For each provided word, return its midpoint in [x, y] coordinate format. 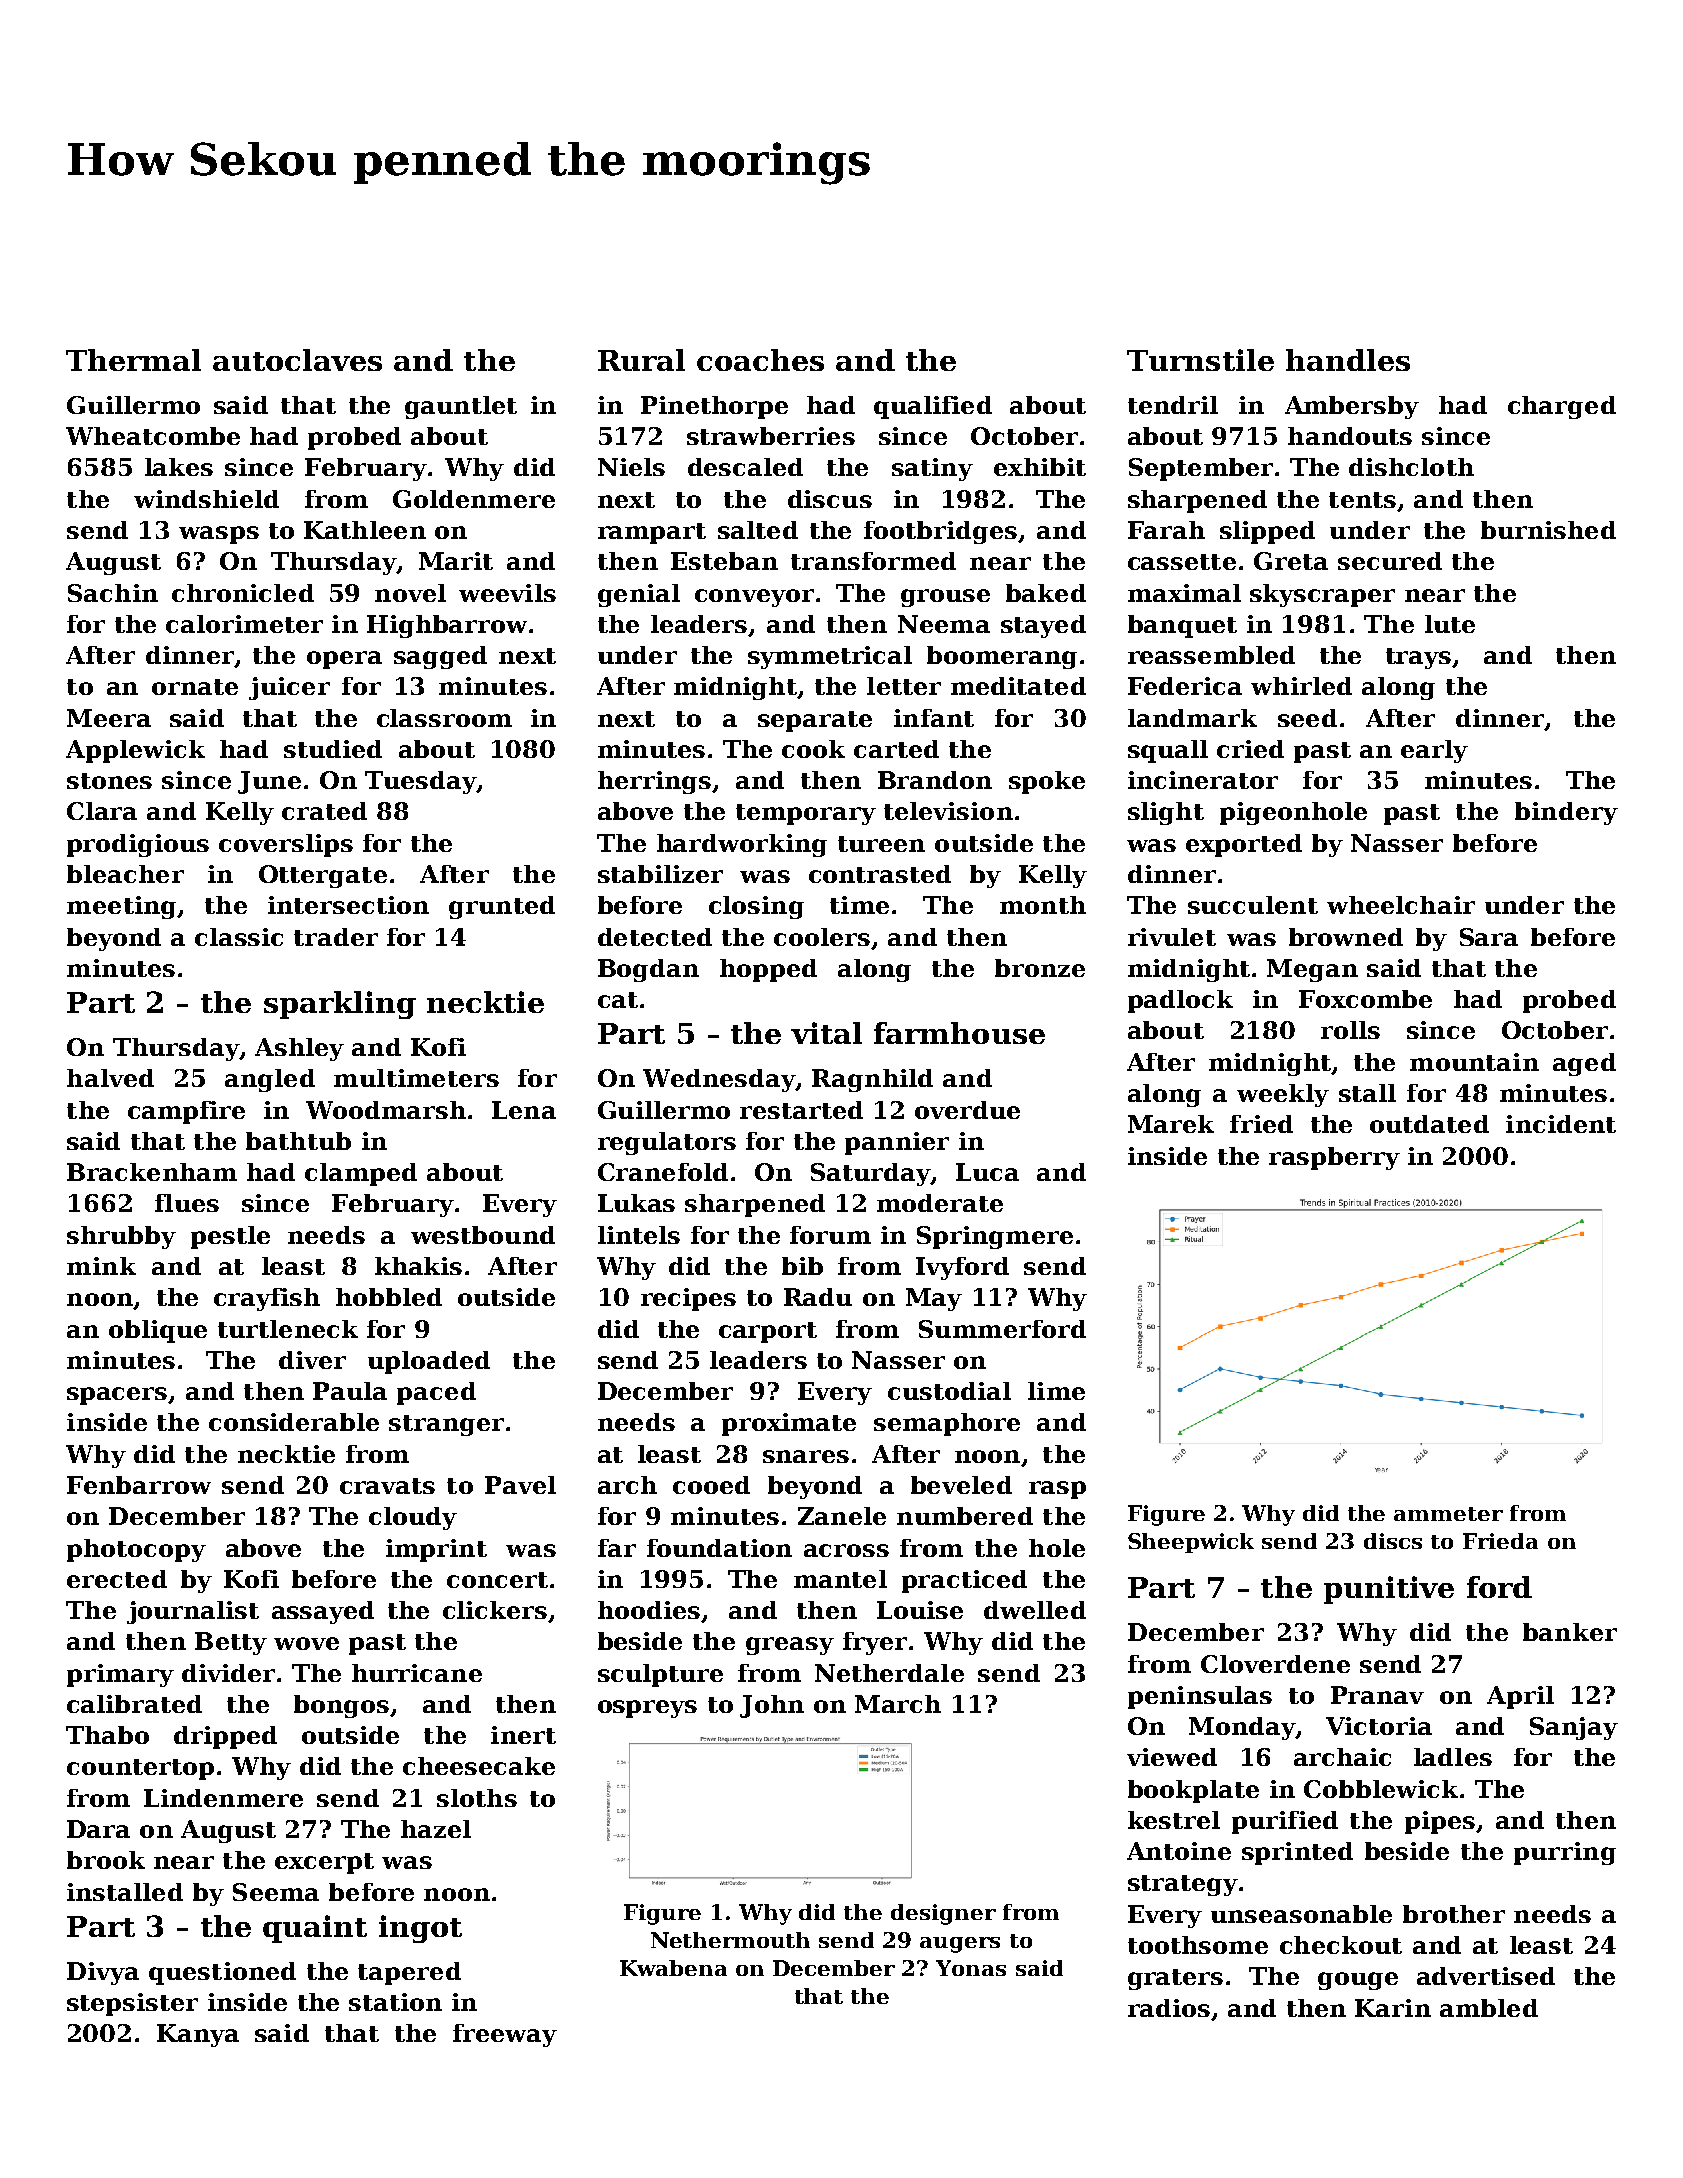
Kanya [198, 2035]
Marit [456, 561]
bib [802, 1266]
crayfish [267, 1299]
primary [120, 1675]
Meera [109, 718]
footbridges [940, 532]
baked [1046, 593]
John [772, 1706]
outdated [1429, 1124]
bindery [1566, 813]
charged [1562, 407]
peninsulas [1200, 1697]
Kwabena [673, 1968]
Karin [1393, 2008]
